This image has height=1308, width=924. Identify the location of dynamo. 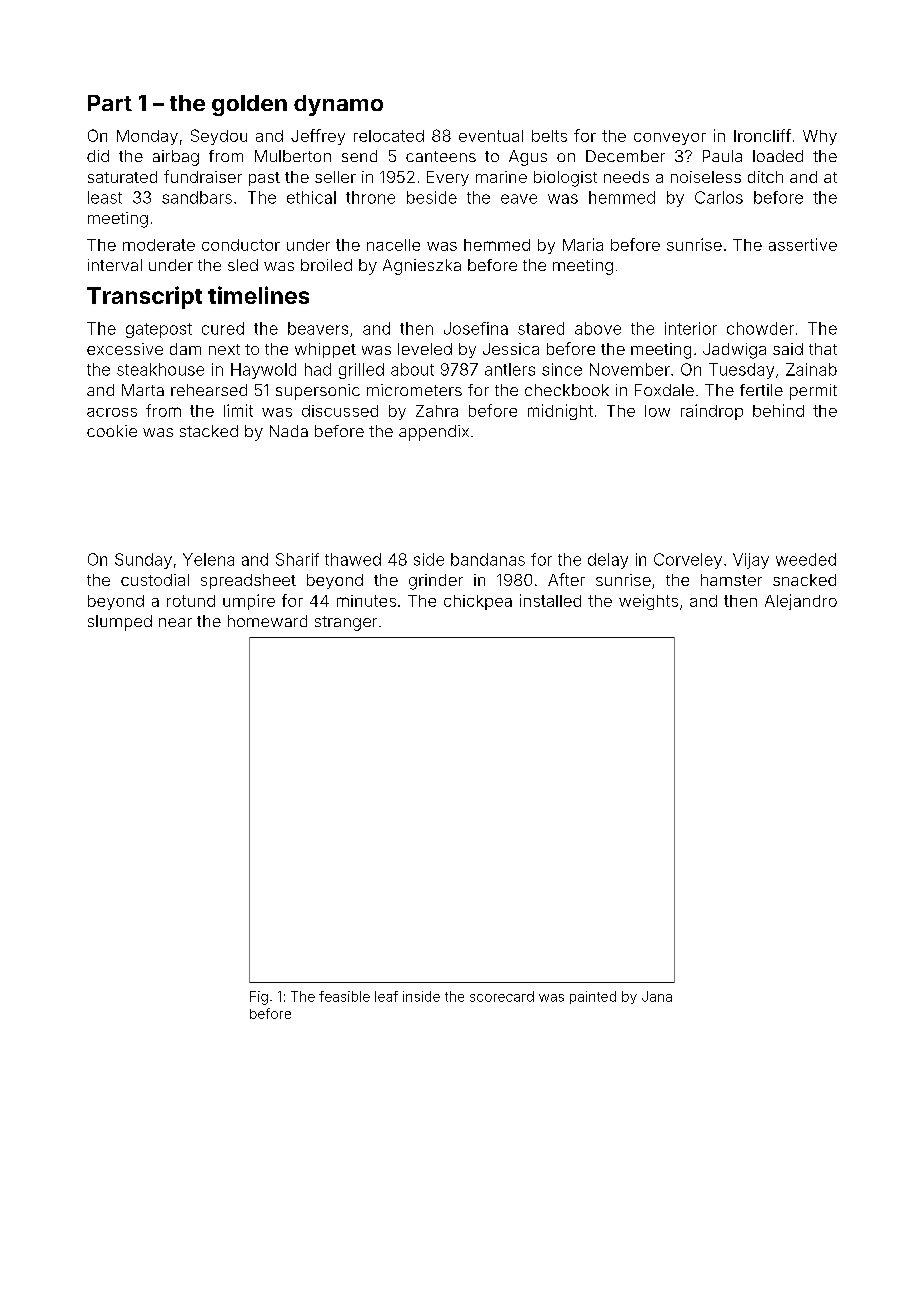
(338, 105).
